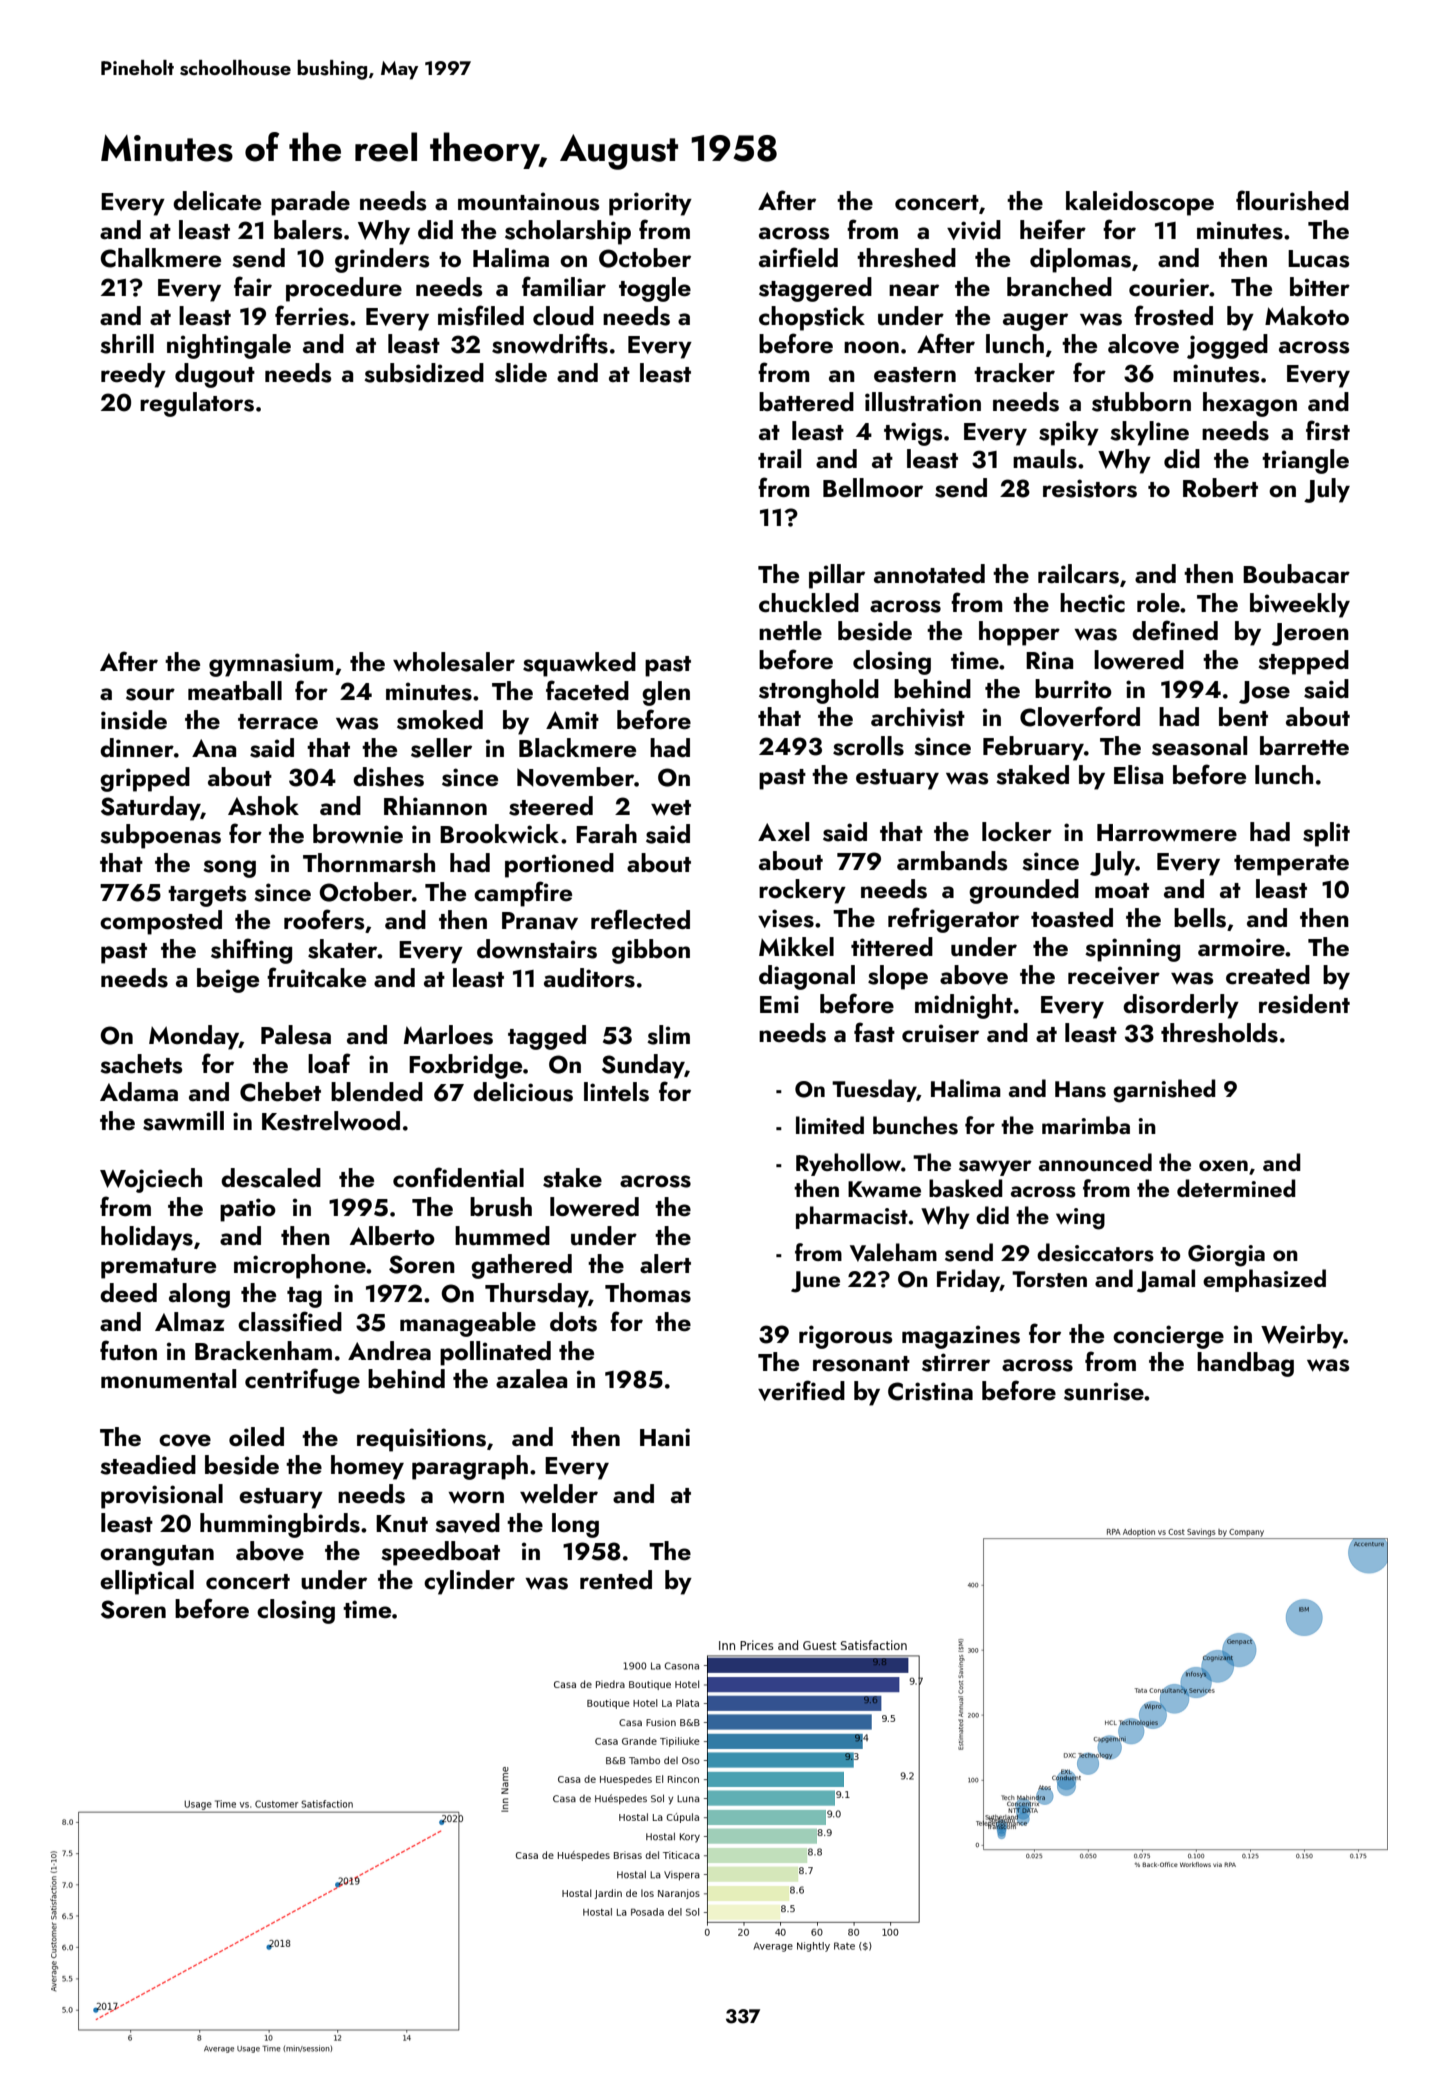 Image resolution: width=1450 pixels, height=2100 pixels. Describe the element at coordinates (160, 836) in the page. I see `subpoenas` at that location.
